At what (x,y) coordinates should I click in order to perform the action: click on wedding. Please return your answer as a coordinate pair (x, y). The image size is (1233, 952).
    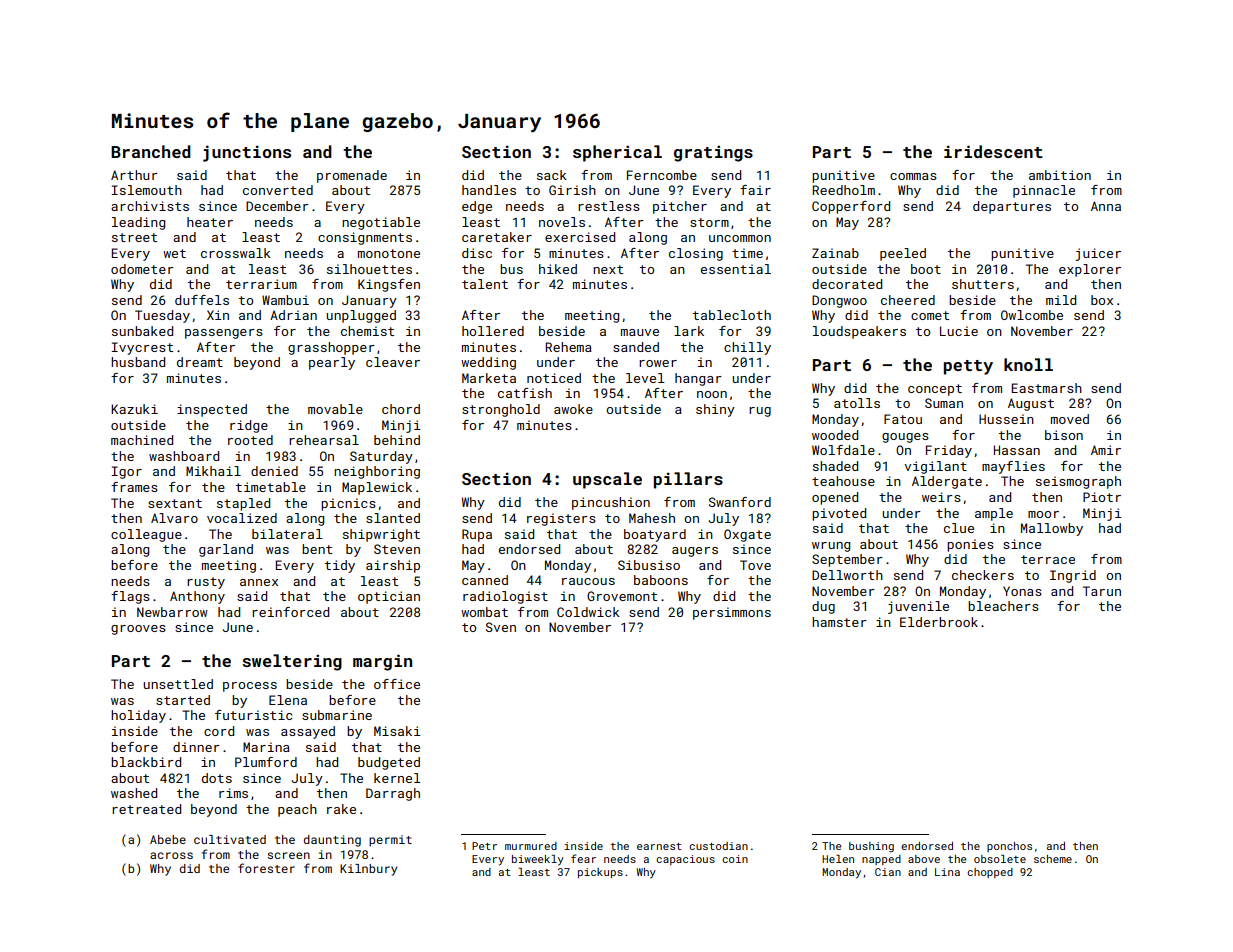
    Looking at the image, I should click on (488, 363).
